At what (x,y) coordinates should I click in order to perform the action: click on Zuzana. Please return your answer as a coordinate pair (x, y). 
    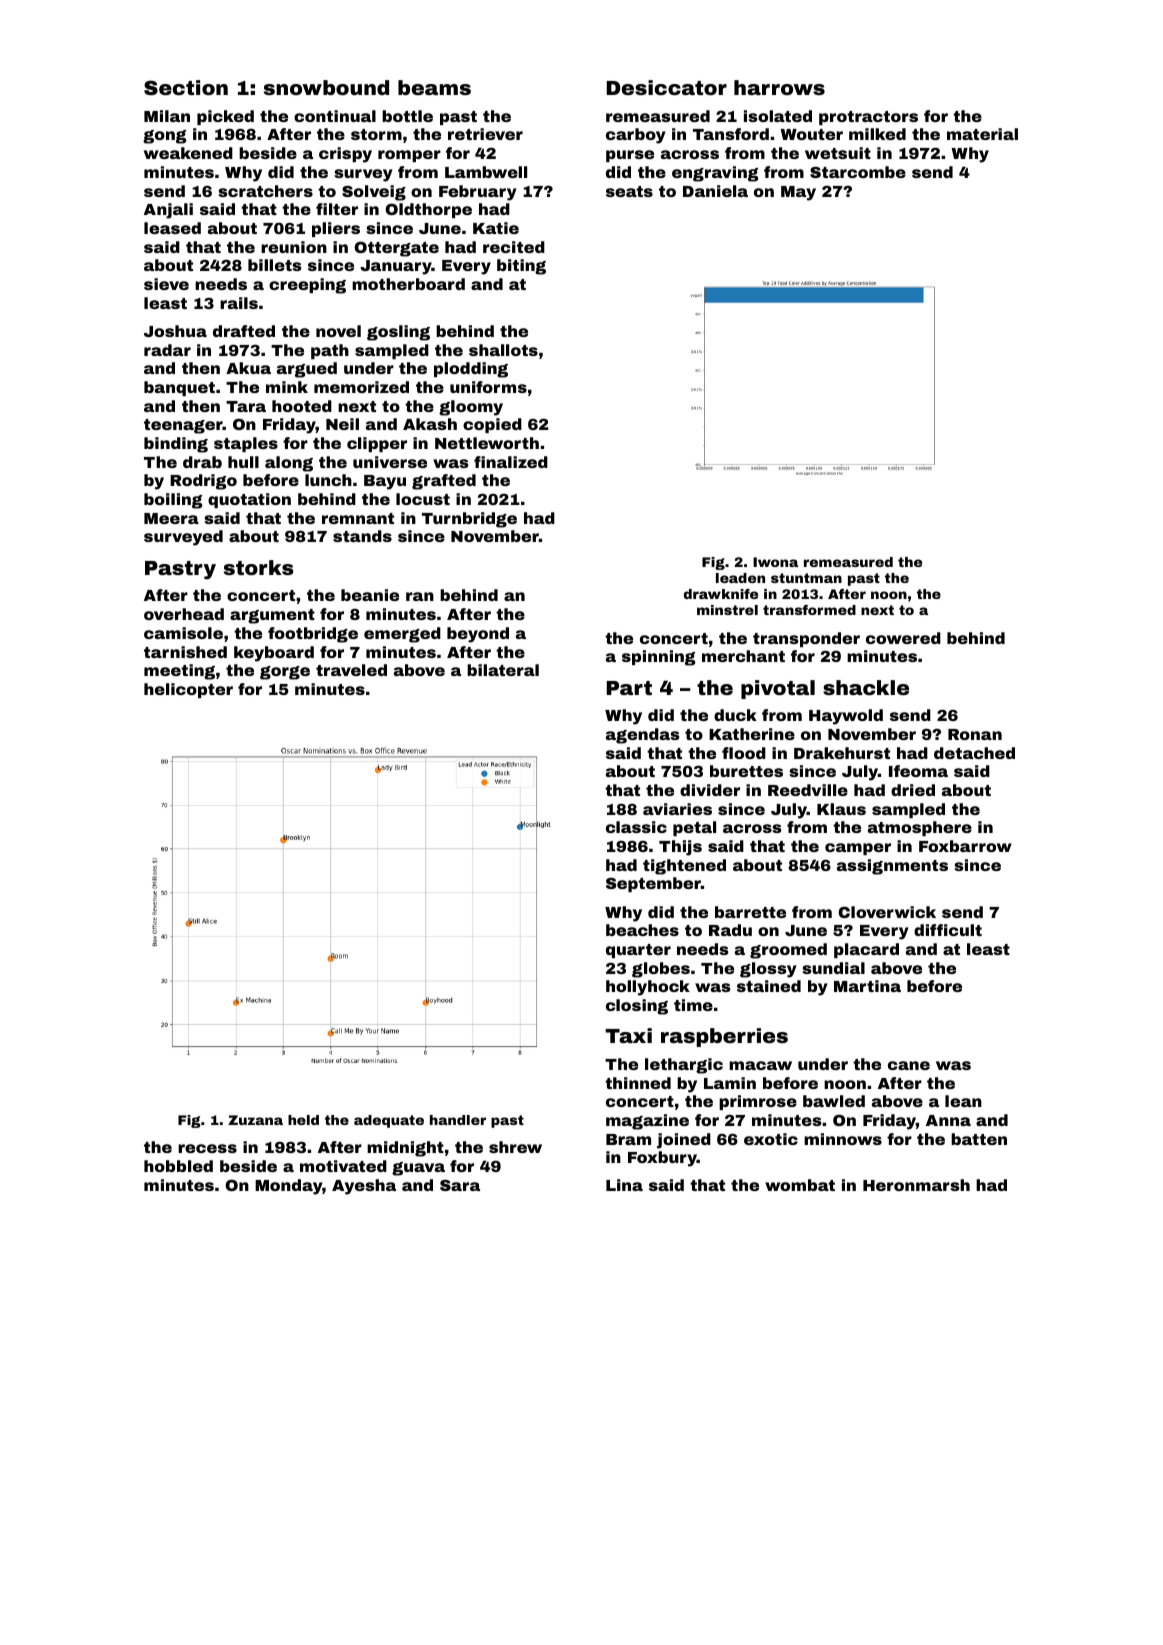
    Looking at the image, I should click on (255, 1120).
